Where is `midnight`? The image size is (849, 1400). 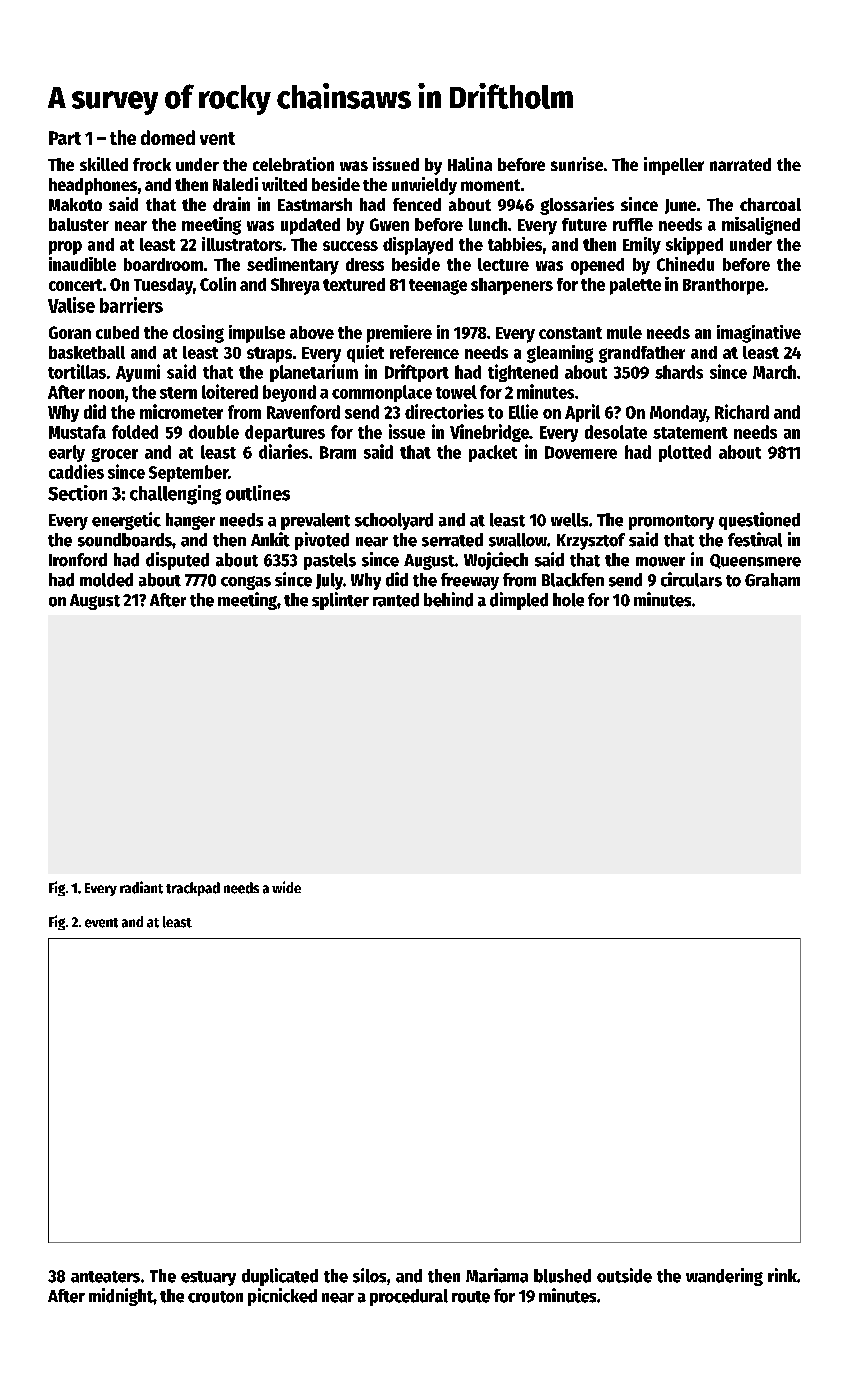
midnight is located at coordinates (121, 1297).
